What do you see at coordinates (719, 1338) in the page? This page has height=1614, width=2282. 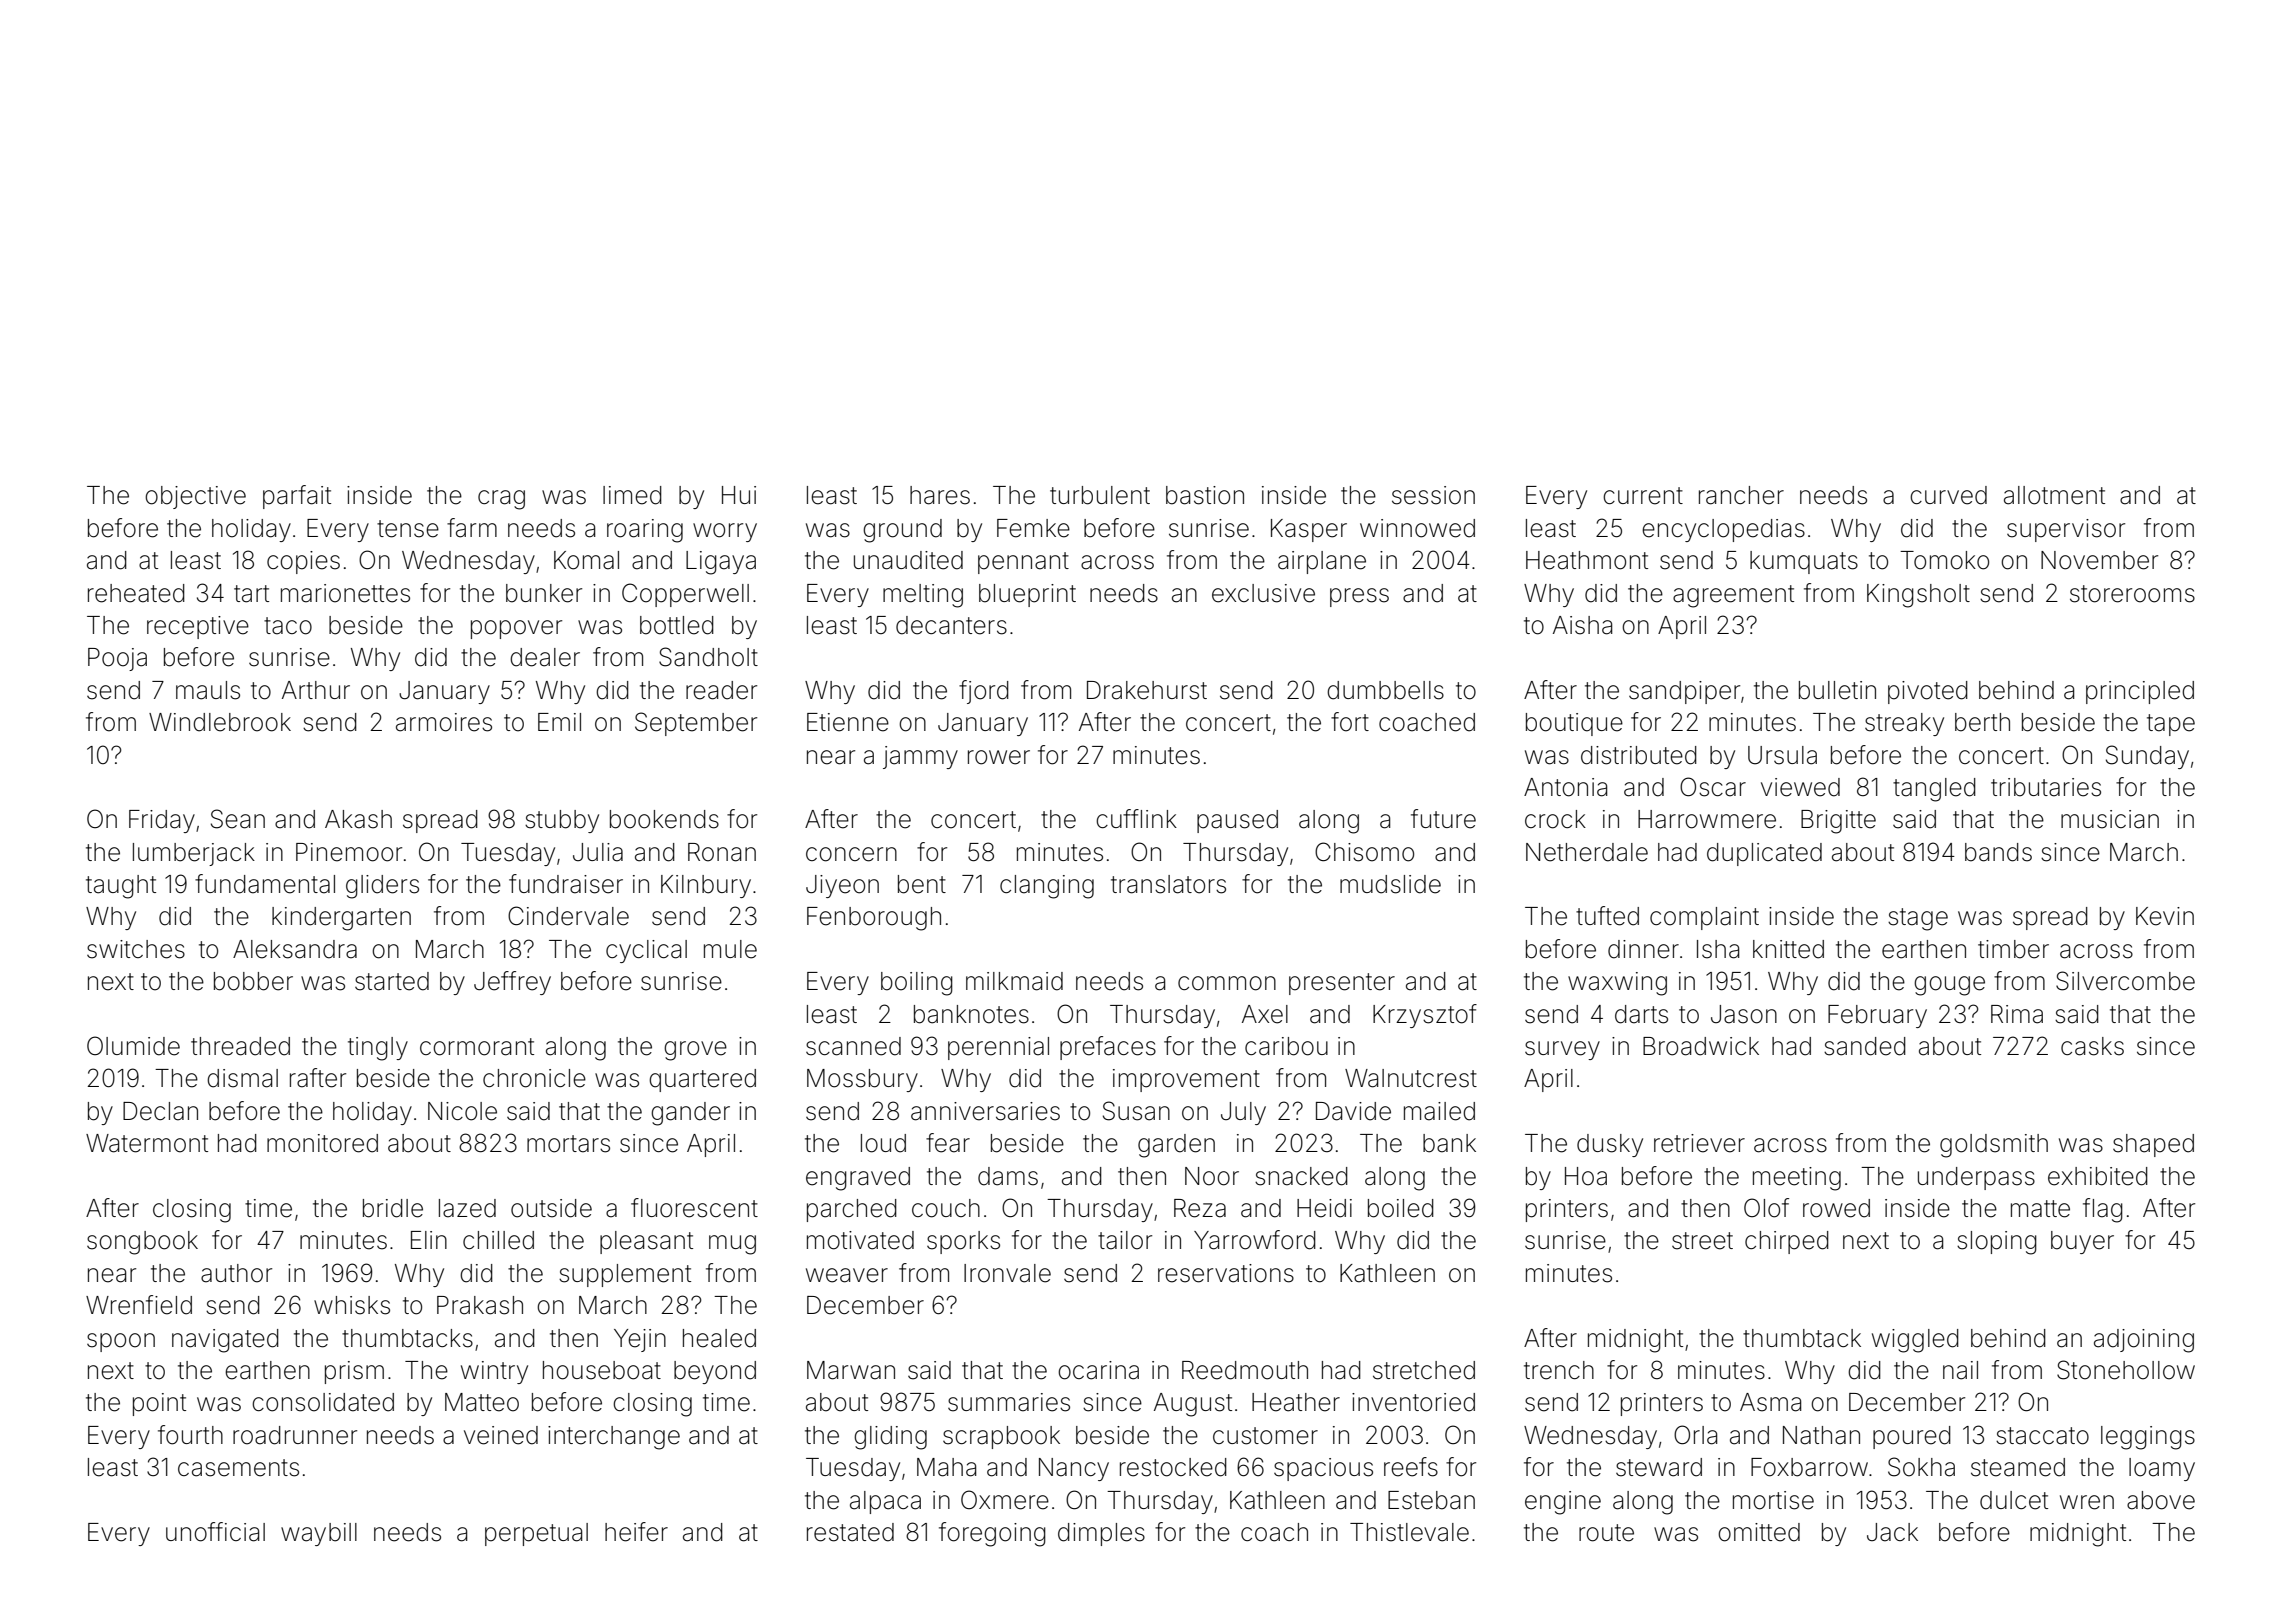 I see `healed` at bounding box center [719, 1338].
